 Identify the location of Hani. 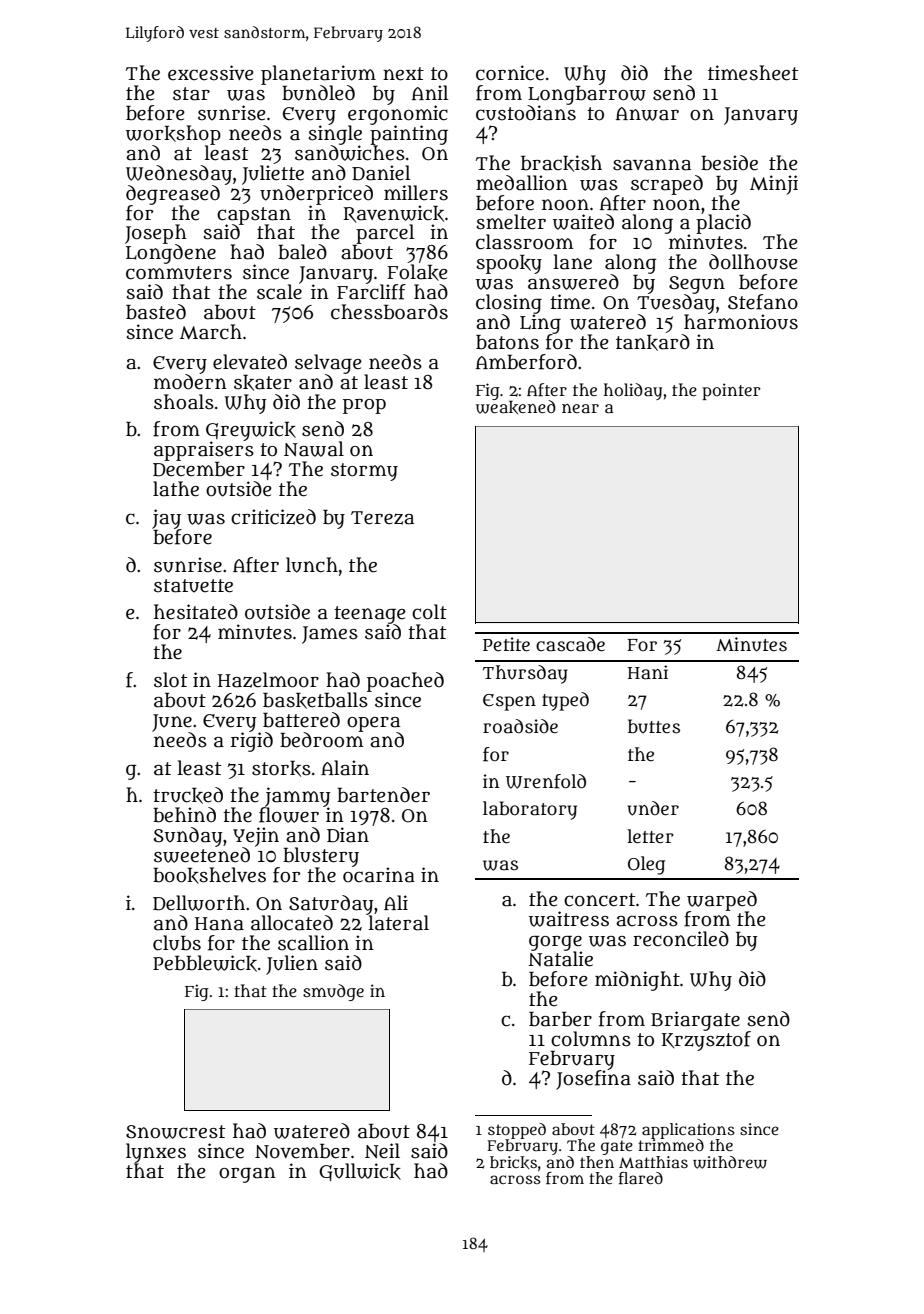
(648, 672).
